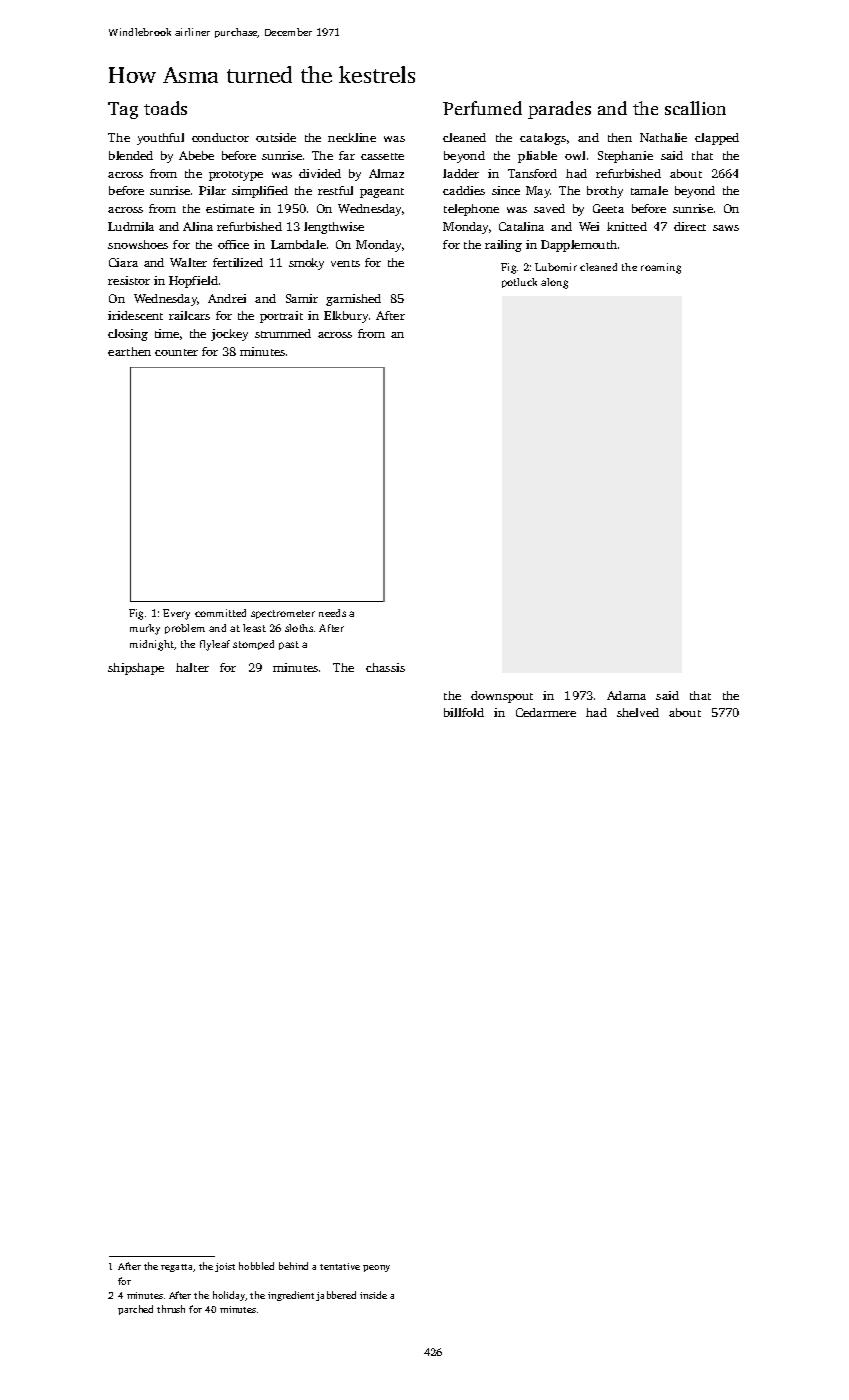 This document has height=1400, width=849. I want to click on inside, so click(373, 1295).
